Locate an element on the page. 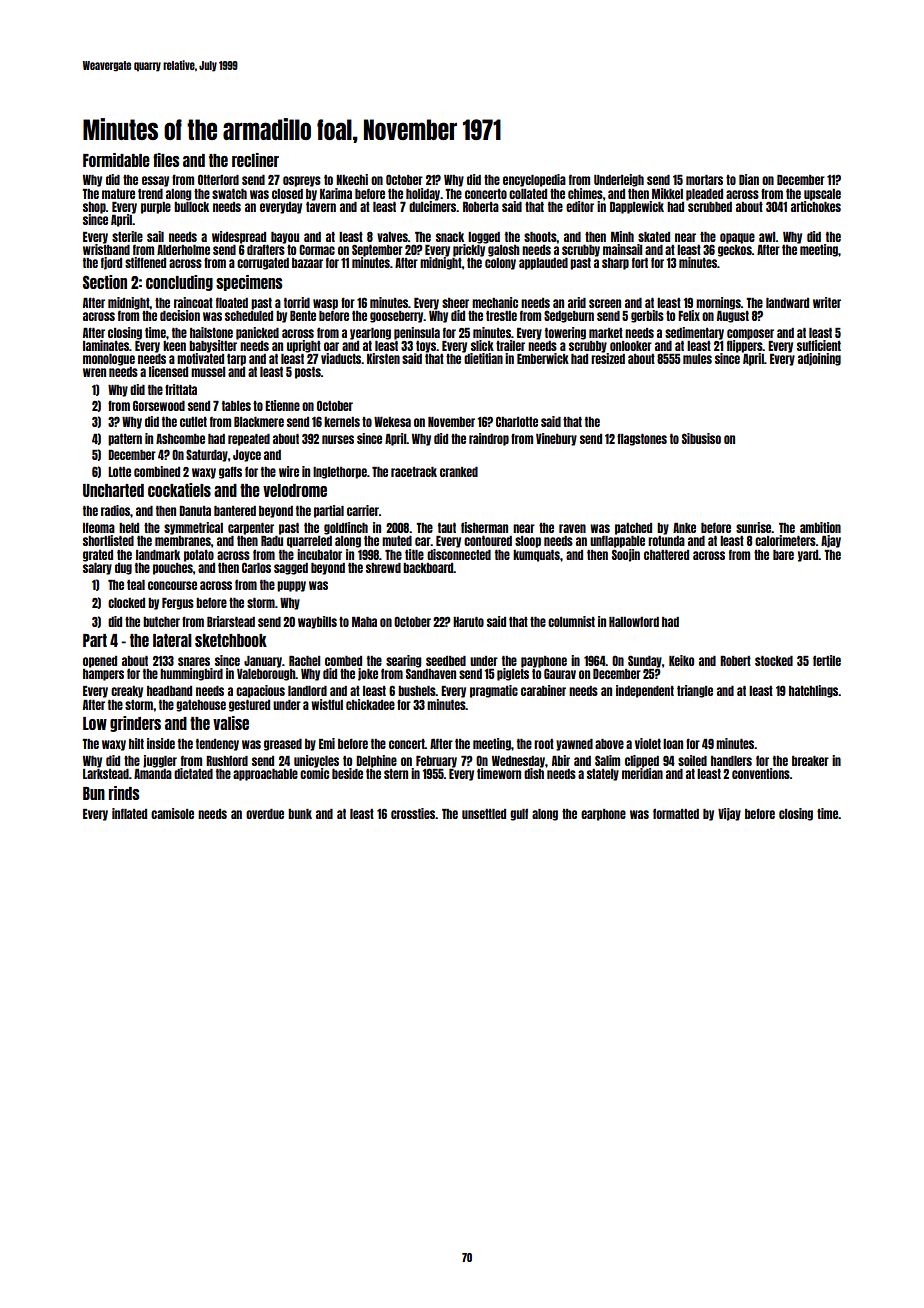 This page has height=1308, width=924. writer is located at coordinates (827, 302).
